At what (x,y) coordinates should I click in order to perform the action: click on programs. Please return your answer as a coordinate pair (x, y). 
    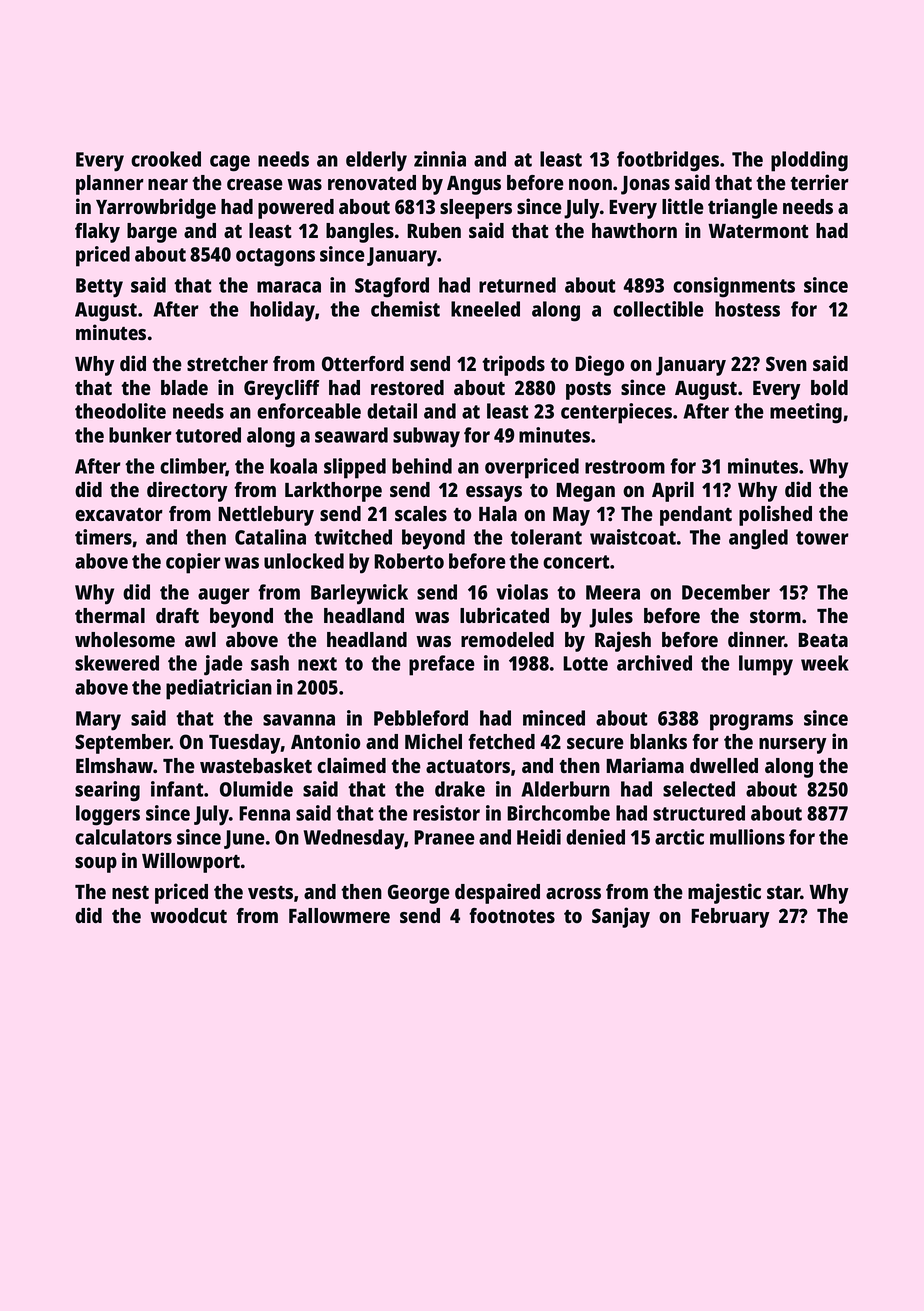
    Looking at the image, I should click on (751, 722).
